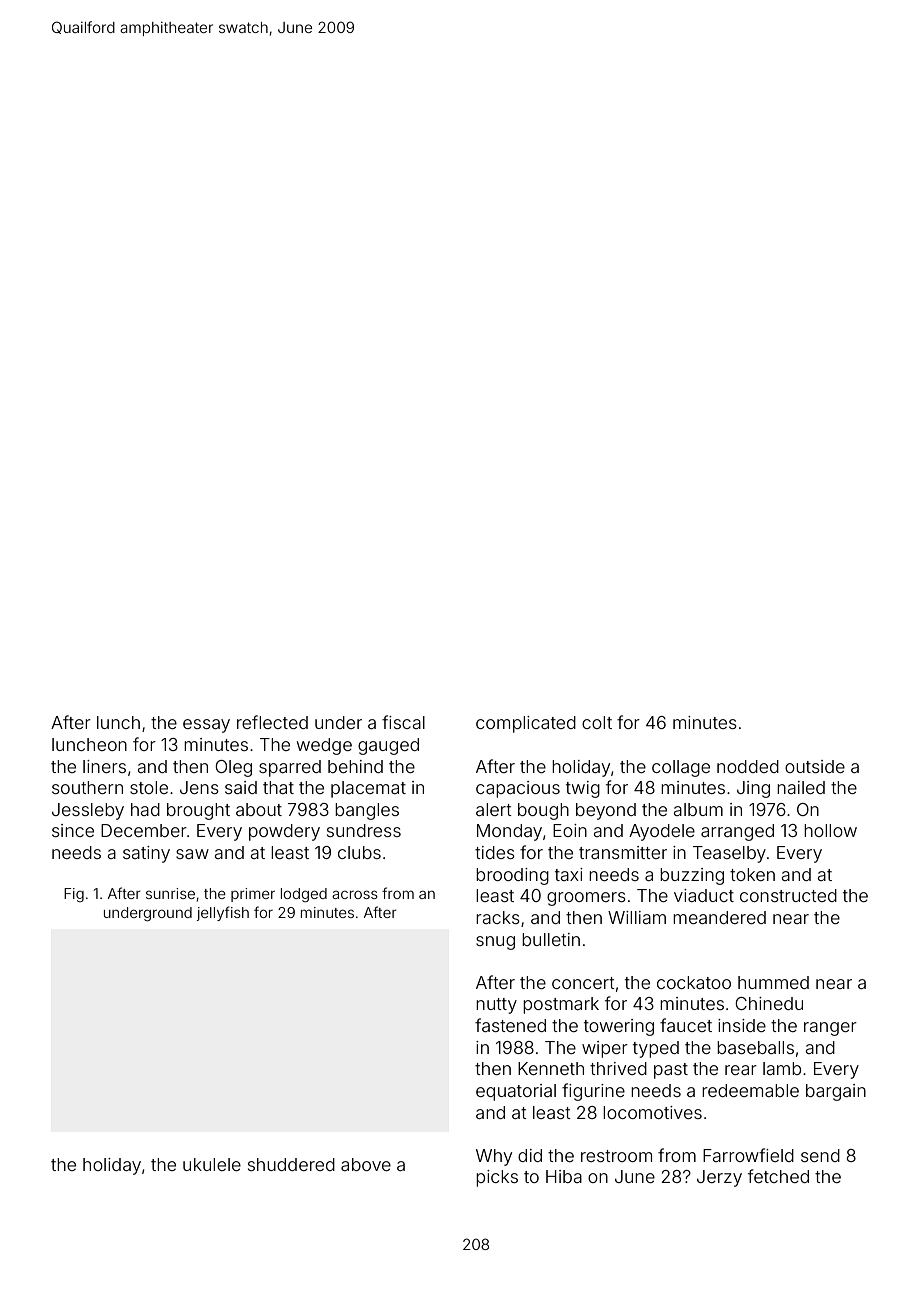  I want to click on hummed, so click(773, 982).
